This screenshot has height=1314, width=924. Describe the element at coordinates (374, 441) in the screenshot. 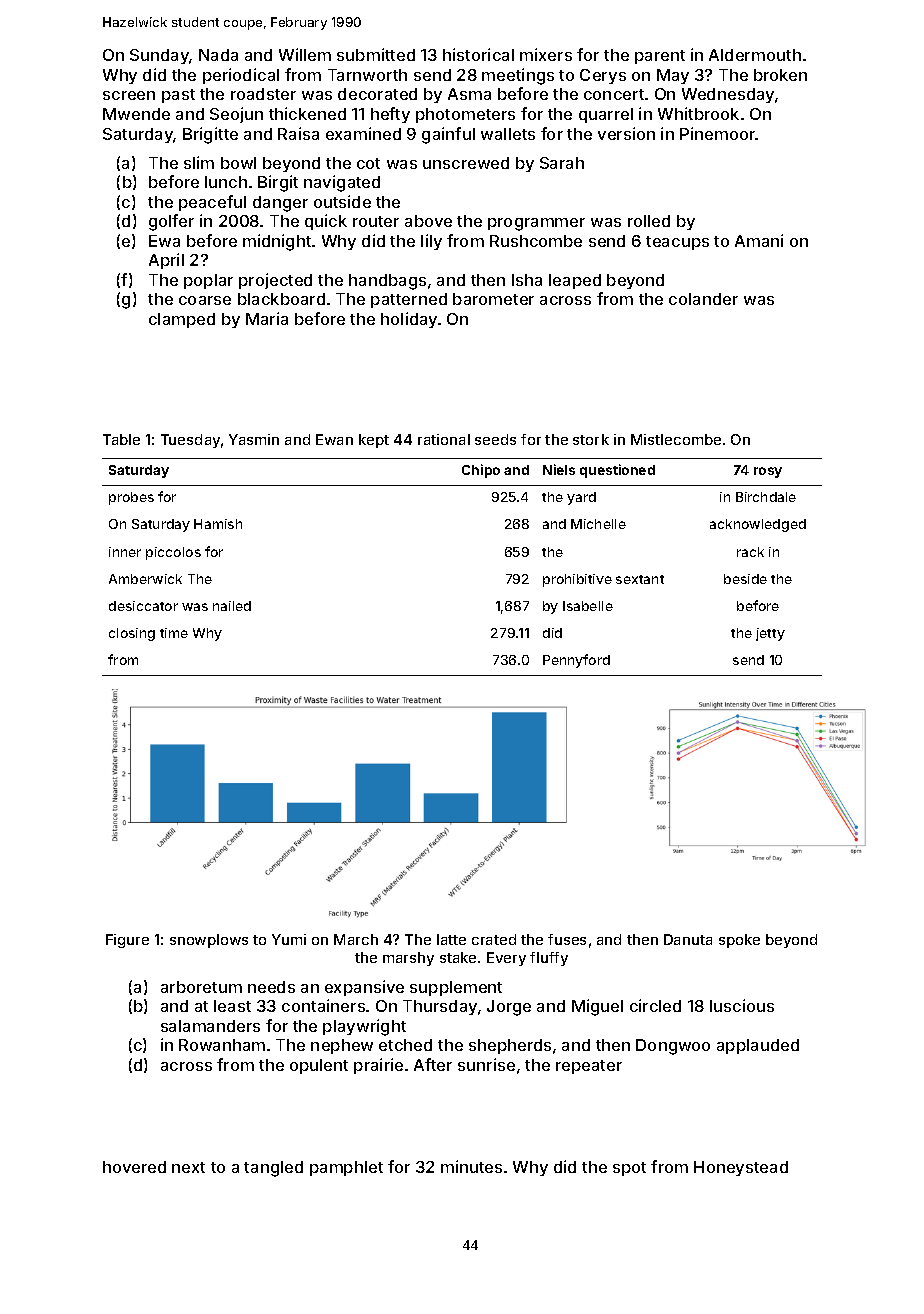

I see `kept` at that location.
